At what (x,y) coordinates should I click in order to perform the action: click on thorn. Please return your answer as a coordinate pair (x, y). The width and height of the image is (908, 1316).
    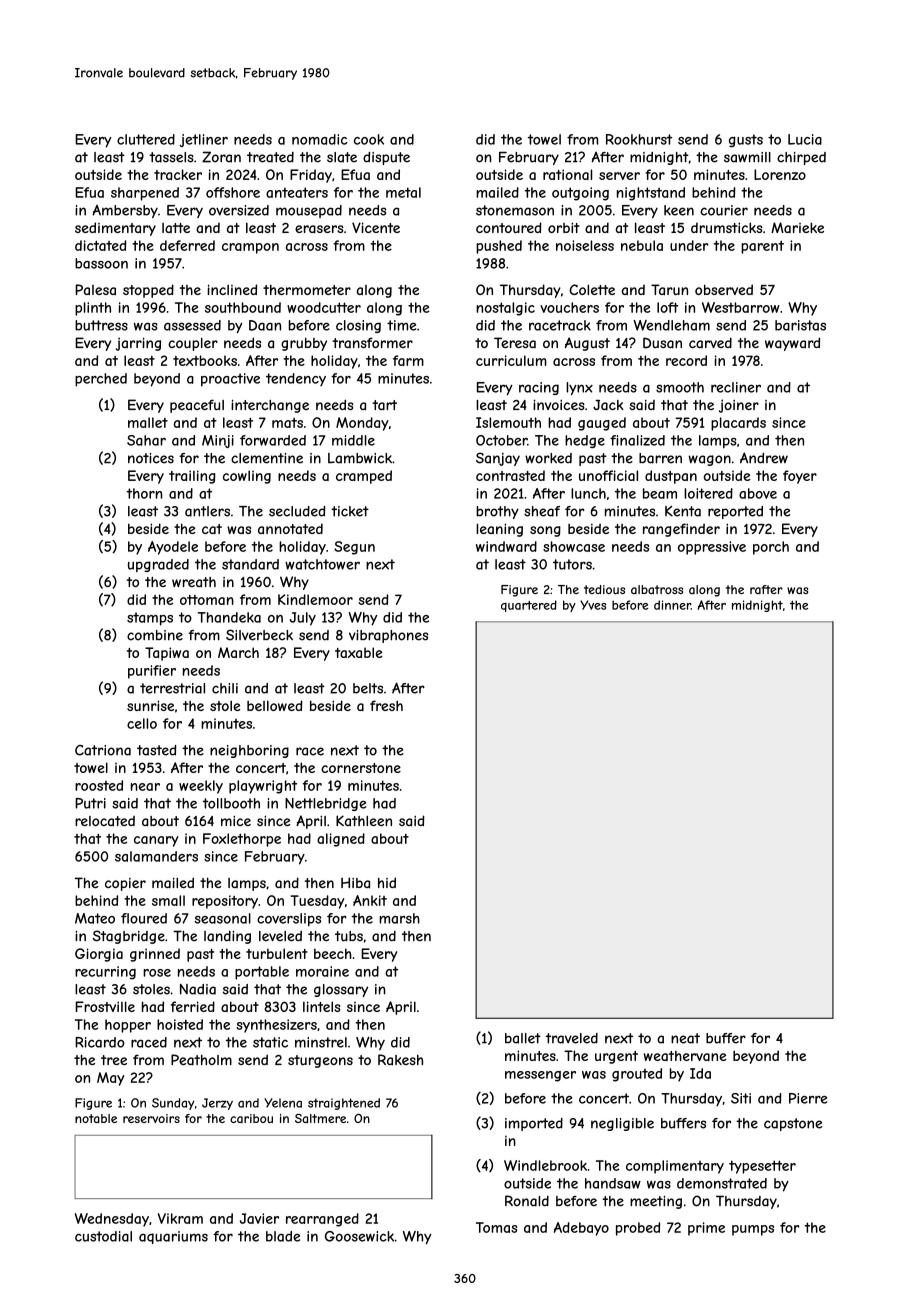
    Looking at the image, I should click on (144, 493).
